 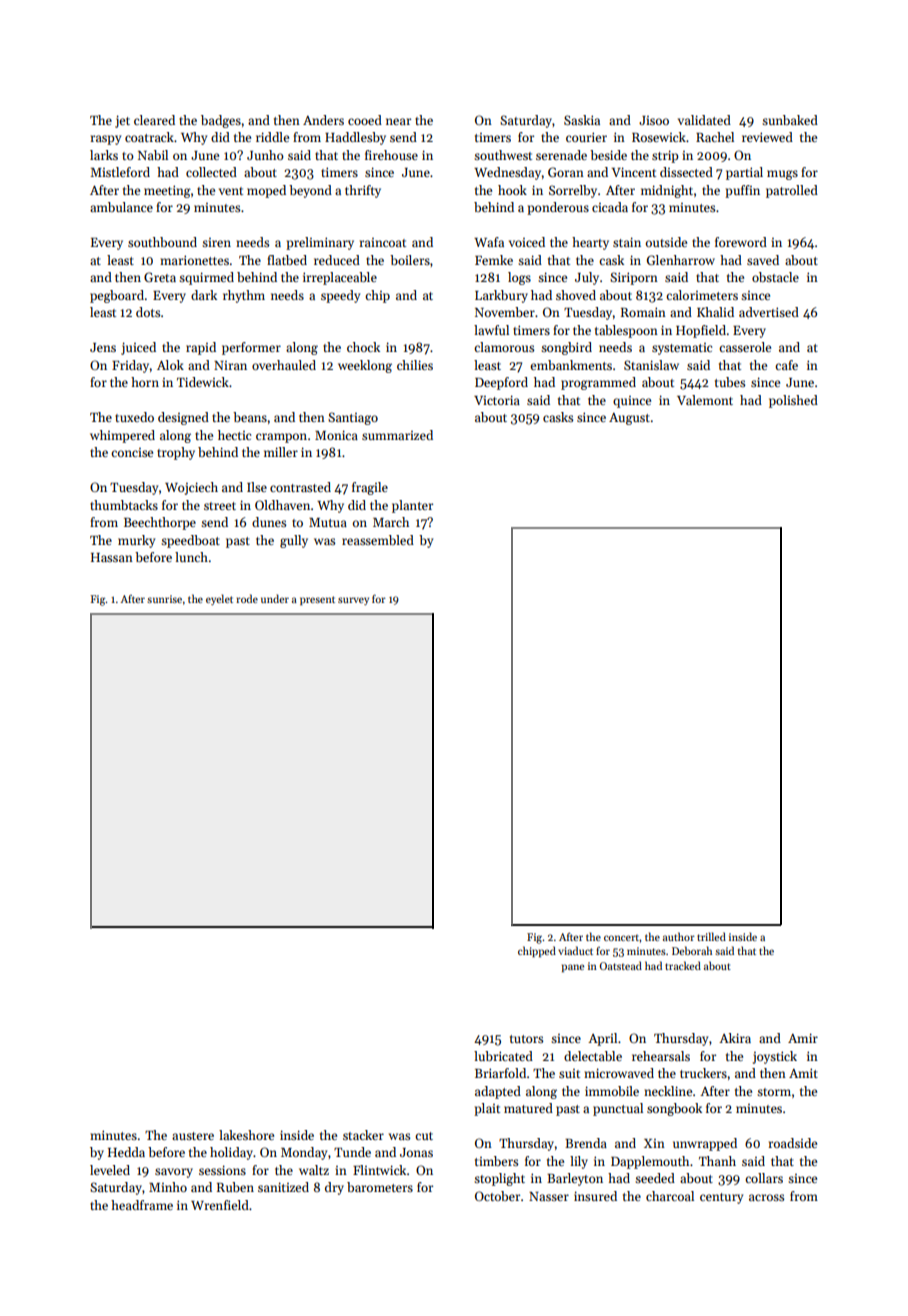 I want to click on October, so click(x=497, y=1196).
